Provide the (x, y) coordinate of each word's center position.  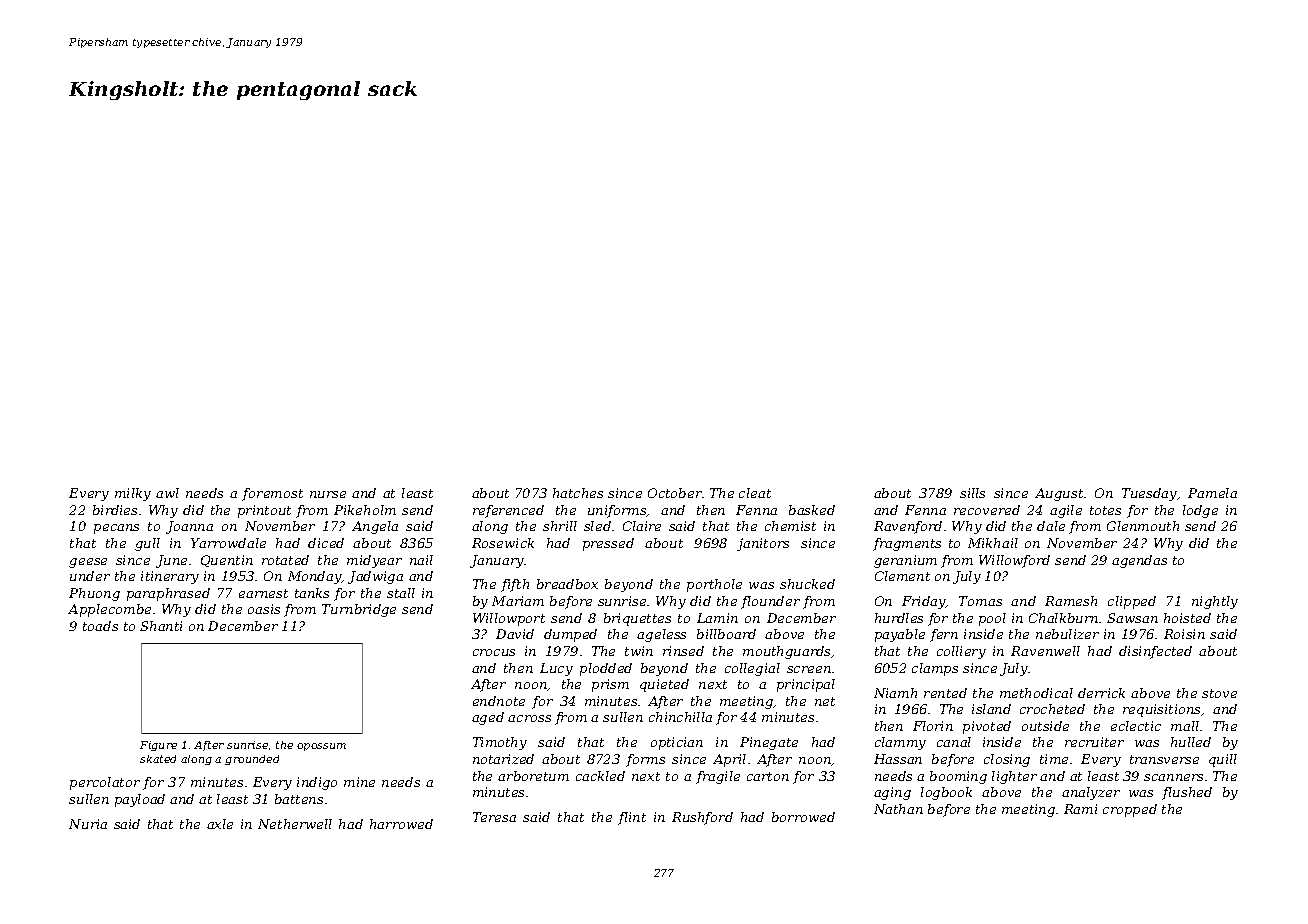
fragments (907, 544)
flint (632, 818)
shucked (807, 584)
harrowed (401, 824)
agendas (1139, 561)
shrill (560, 526)
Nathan (898, 809)
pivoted (987, 727)
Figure (158, 746)
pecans (116, 529)
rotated (285, 560)
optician (677, 743)
